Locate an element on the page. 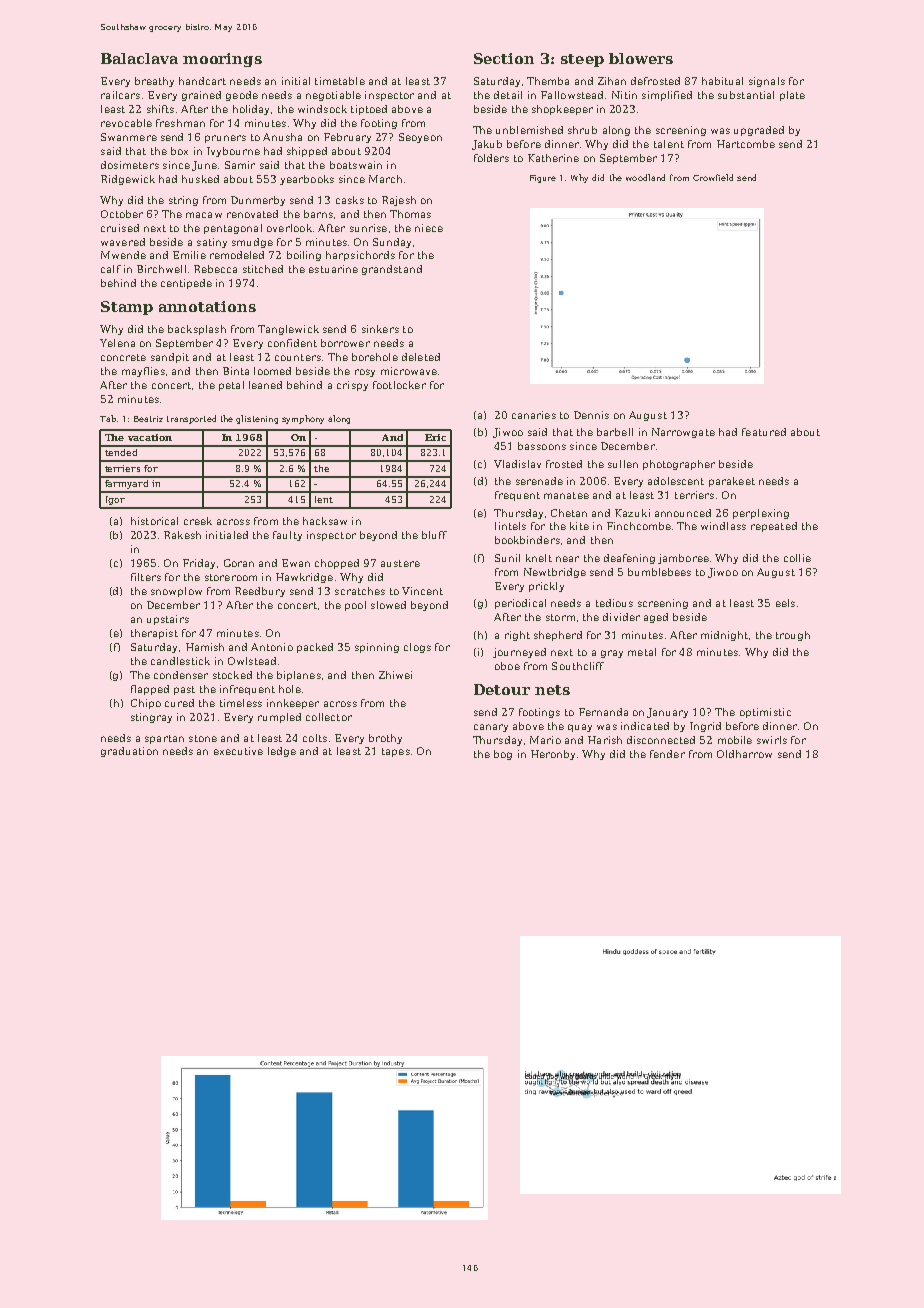  Dennis is located at coordinates (591, 415).
